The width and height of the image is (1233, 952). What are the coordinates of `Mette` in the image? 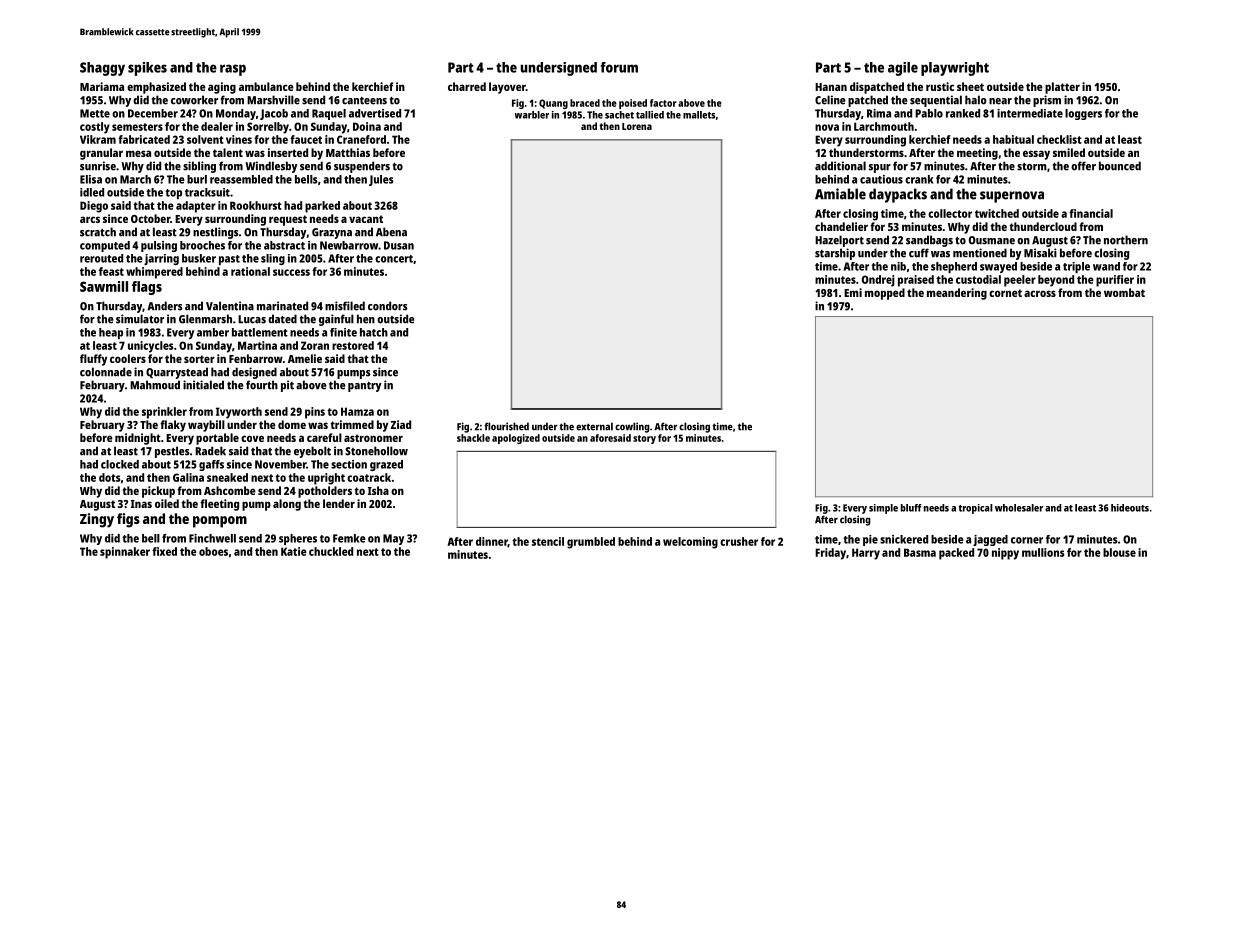 It's located at (95, 113).
